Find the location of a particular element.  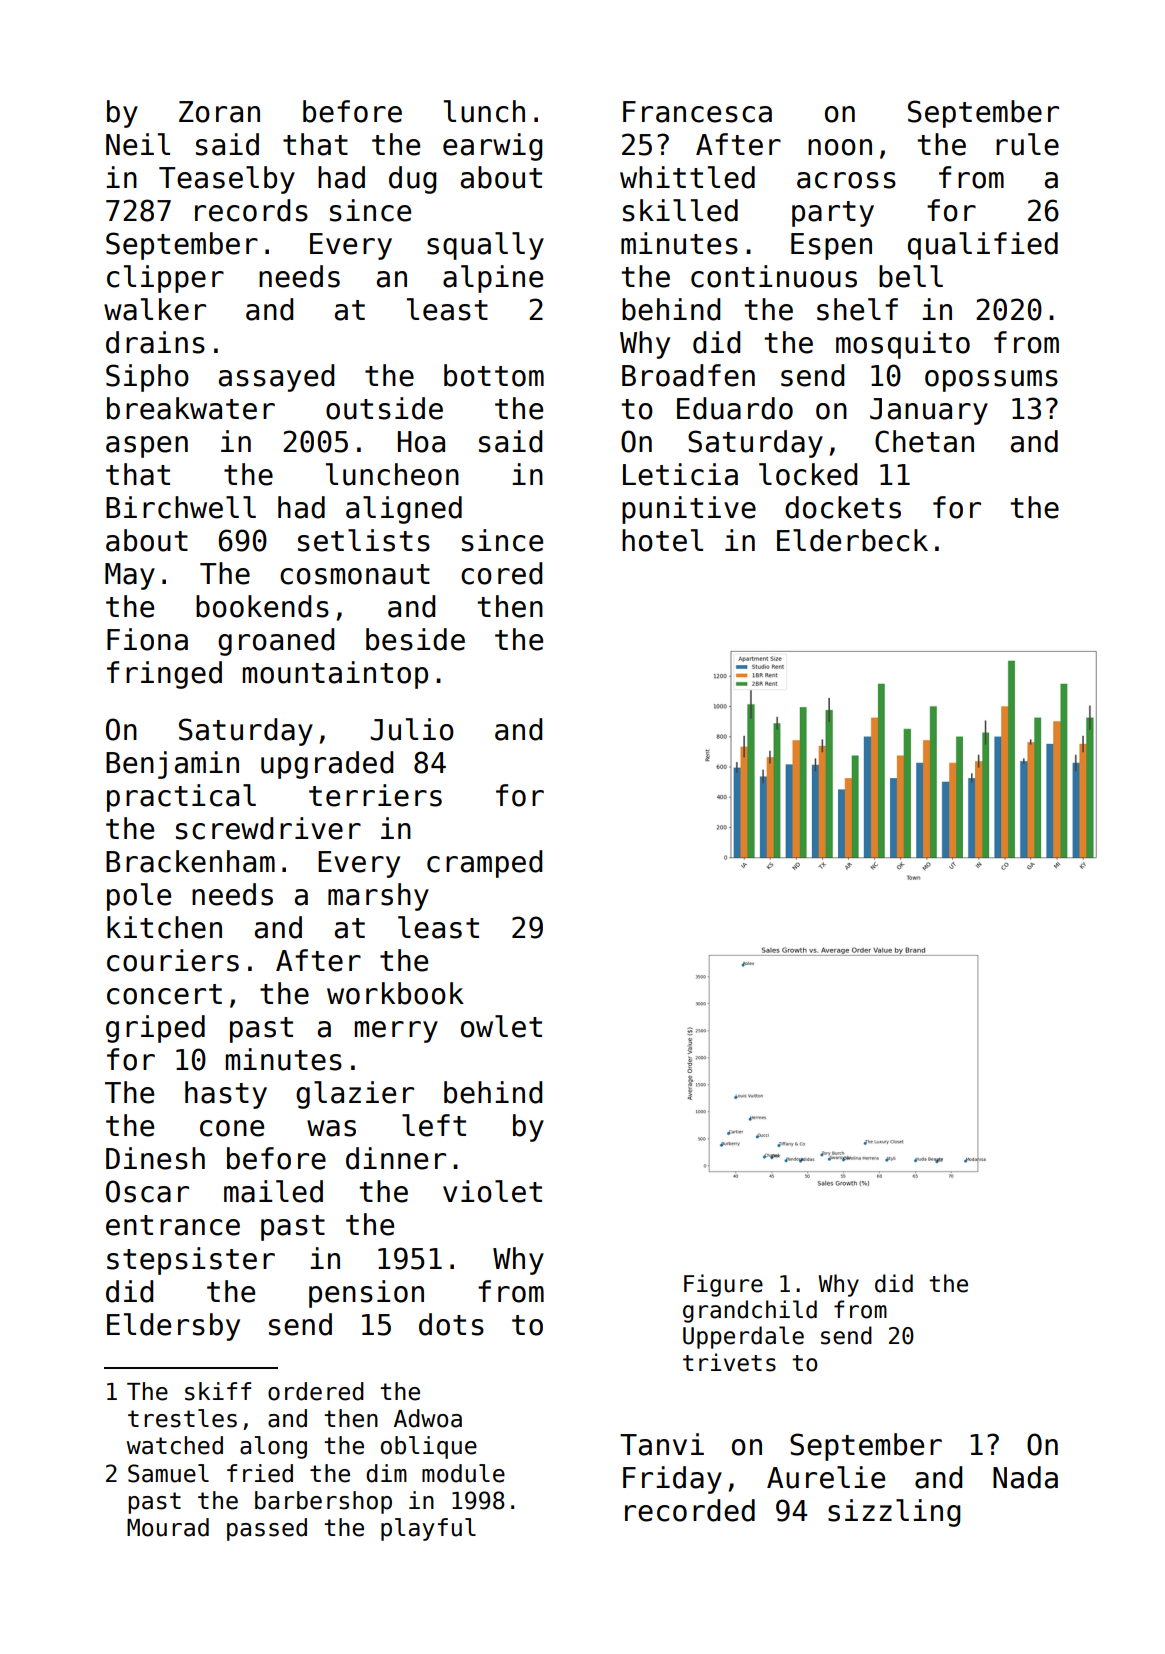

Nada is located at coordinates (1025, 1477).
